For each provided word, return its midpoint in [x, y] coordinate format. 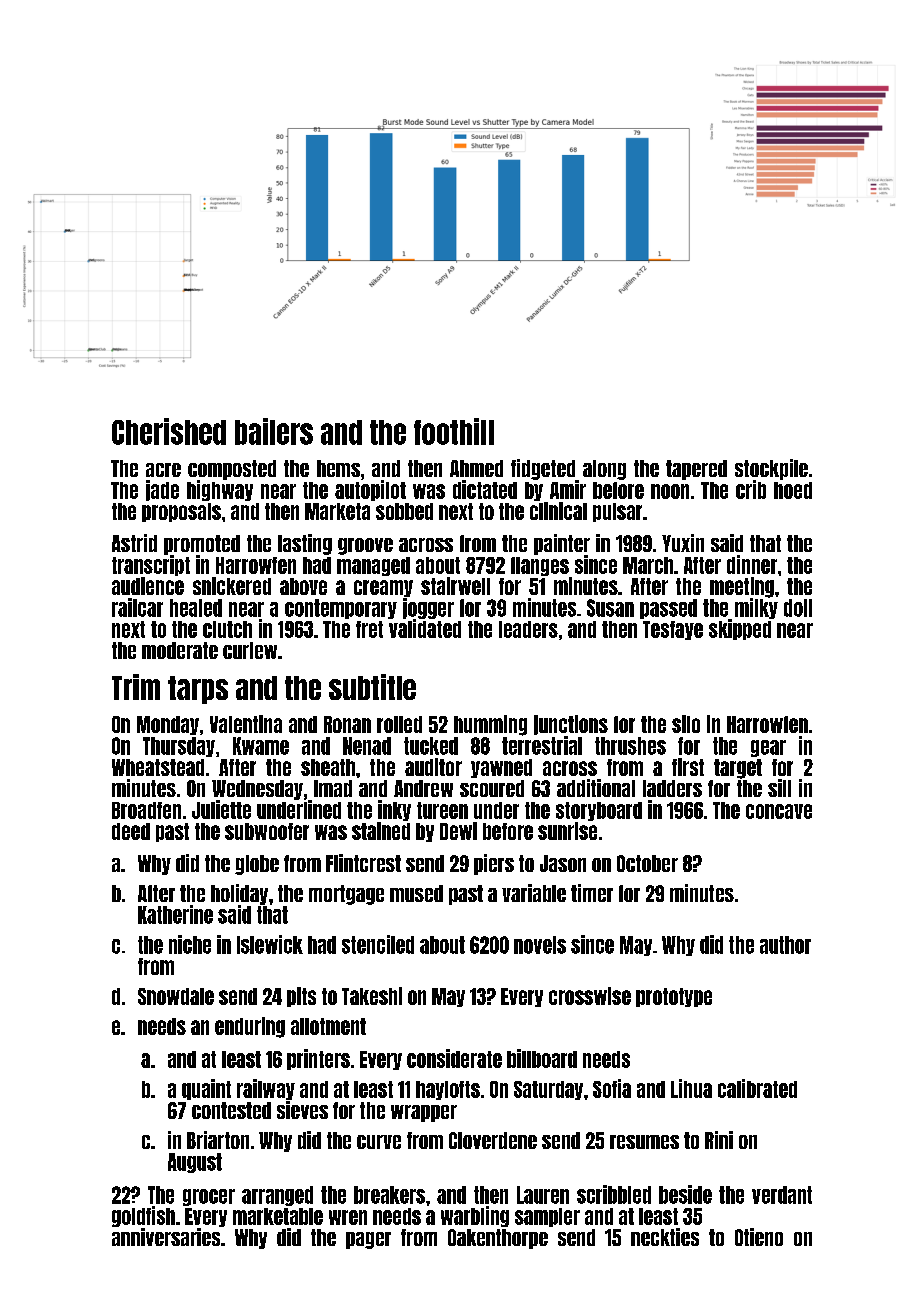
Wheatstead [158, 767]
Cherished [169, 431]
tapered [696, 470]
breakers [389, 1195]
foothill [454, 431]
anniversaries [166, 1237]
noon [670, 491]
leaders [528, 629]
